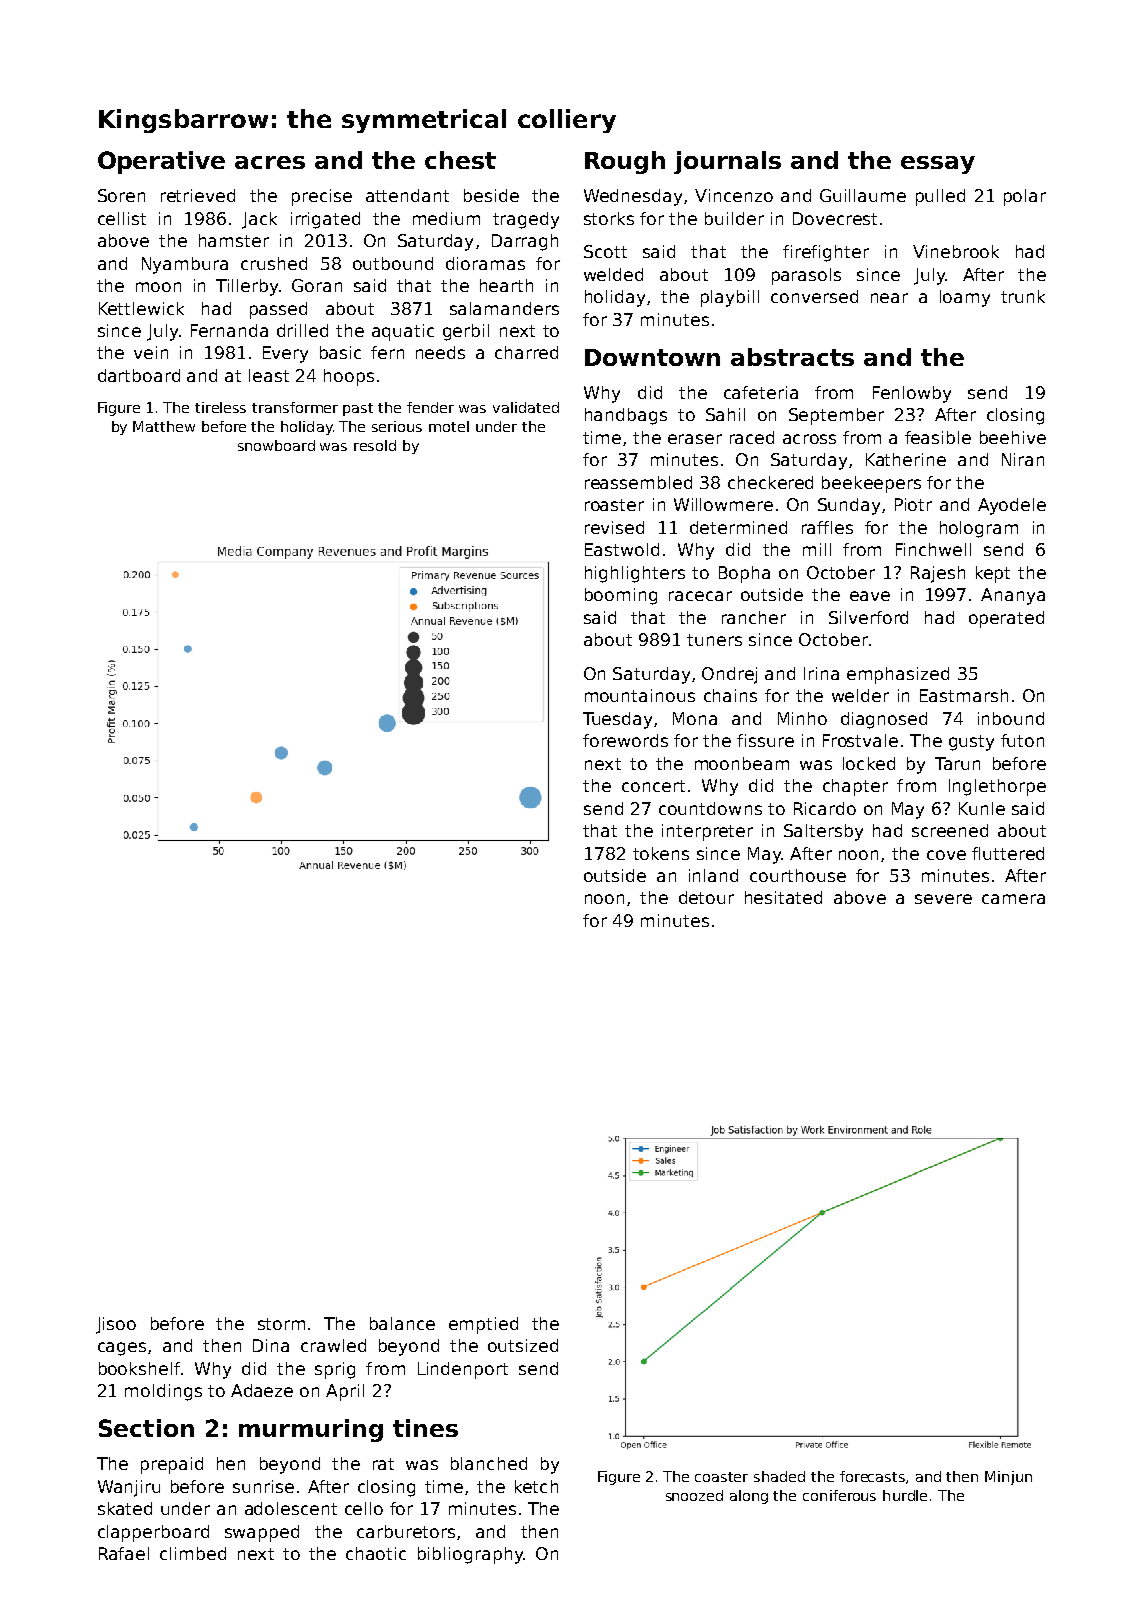 The height and width of the image is (1617, 1143). What do you see at coordinates (270, 162) in the image?
I see `acres` at bounding box center [270, 162].
